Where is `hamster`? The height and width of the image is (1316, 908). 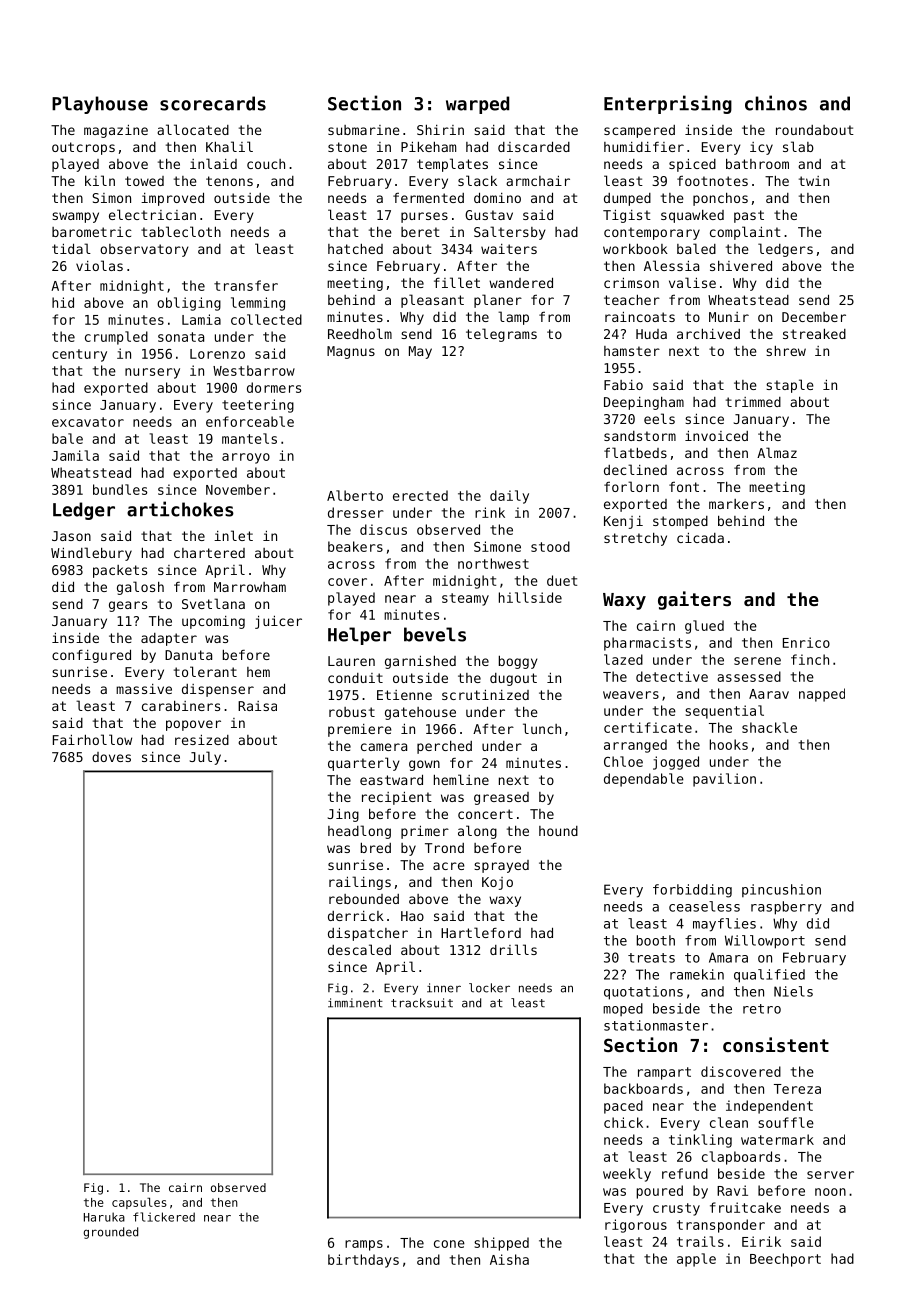
hamster is located at coordinates (632, 351).
